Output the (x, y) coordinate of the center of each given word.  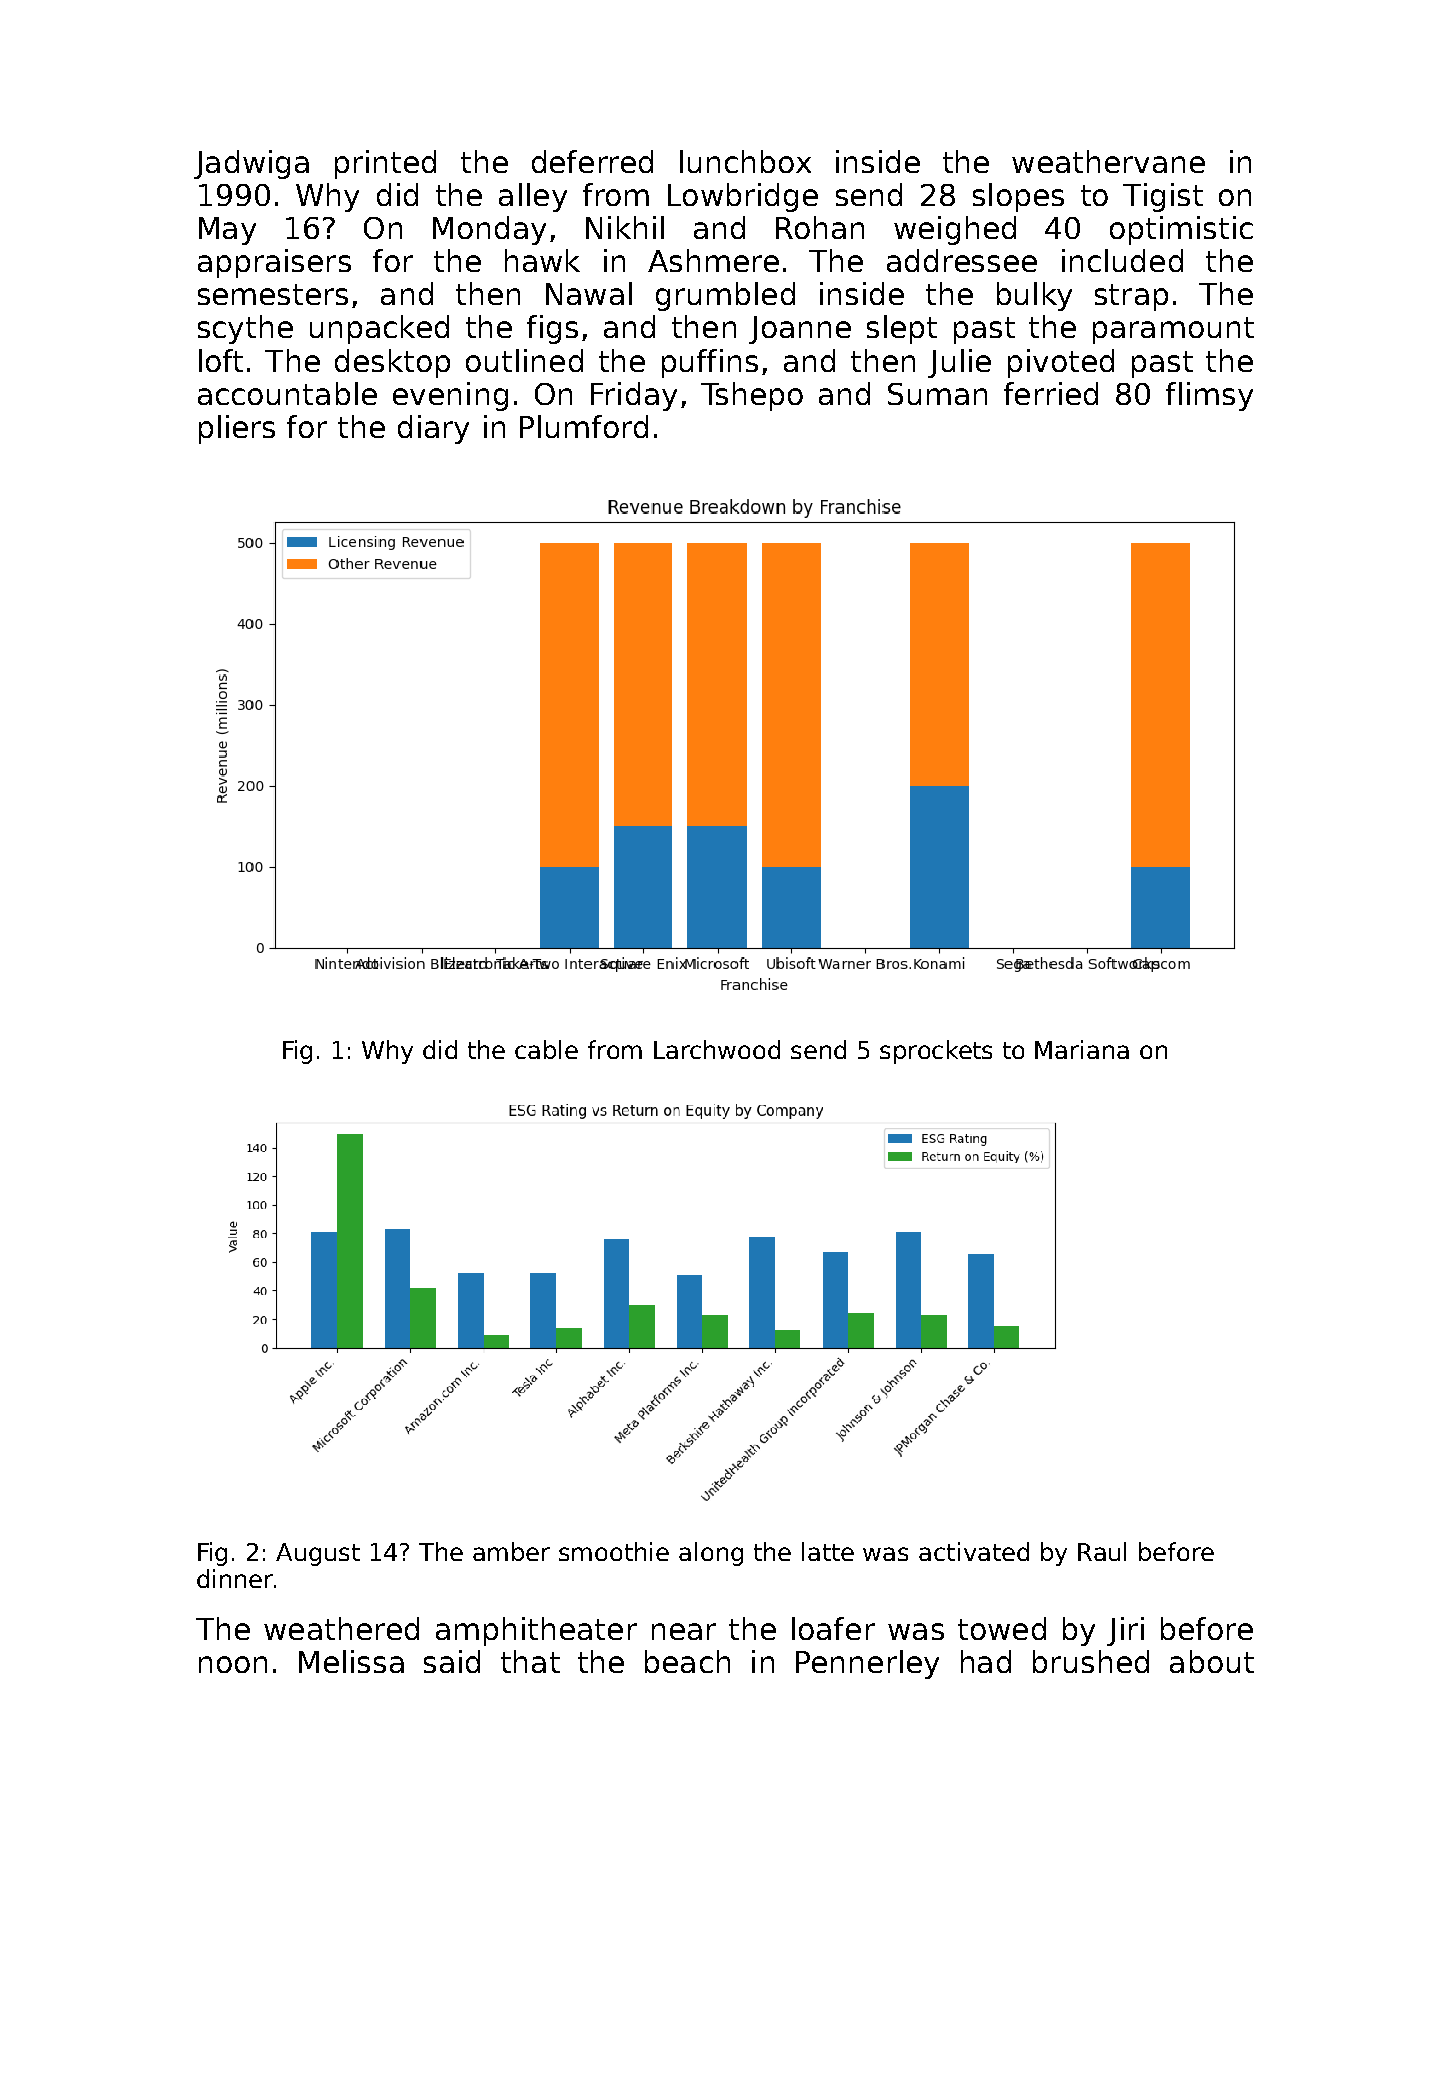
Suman (937, 394)
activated (974, 1551)
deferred (592, 161)
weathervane (1108, 161)
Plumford (584, 426)
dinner (235, 1578)
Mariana (1082, 1049)
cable (546, 1049)
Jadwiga (251, 164)
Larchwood (717, 1049)
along (711, 1554)
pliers (237, 429)
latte (828, 1551)
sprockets (936, 1052)
